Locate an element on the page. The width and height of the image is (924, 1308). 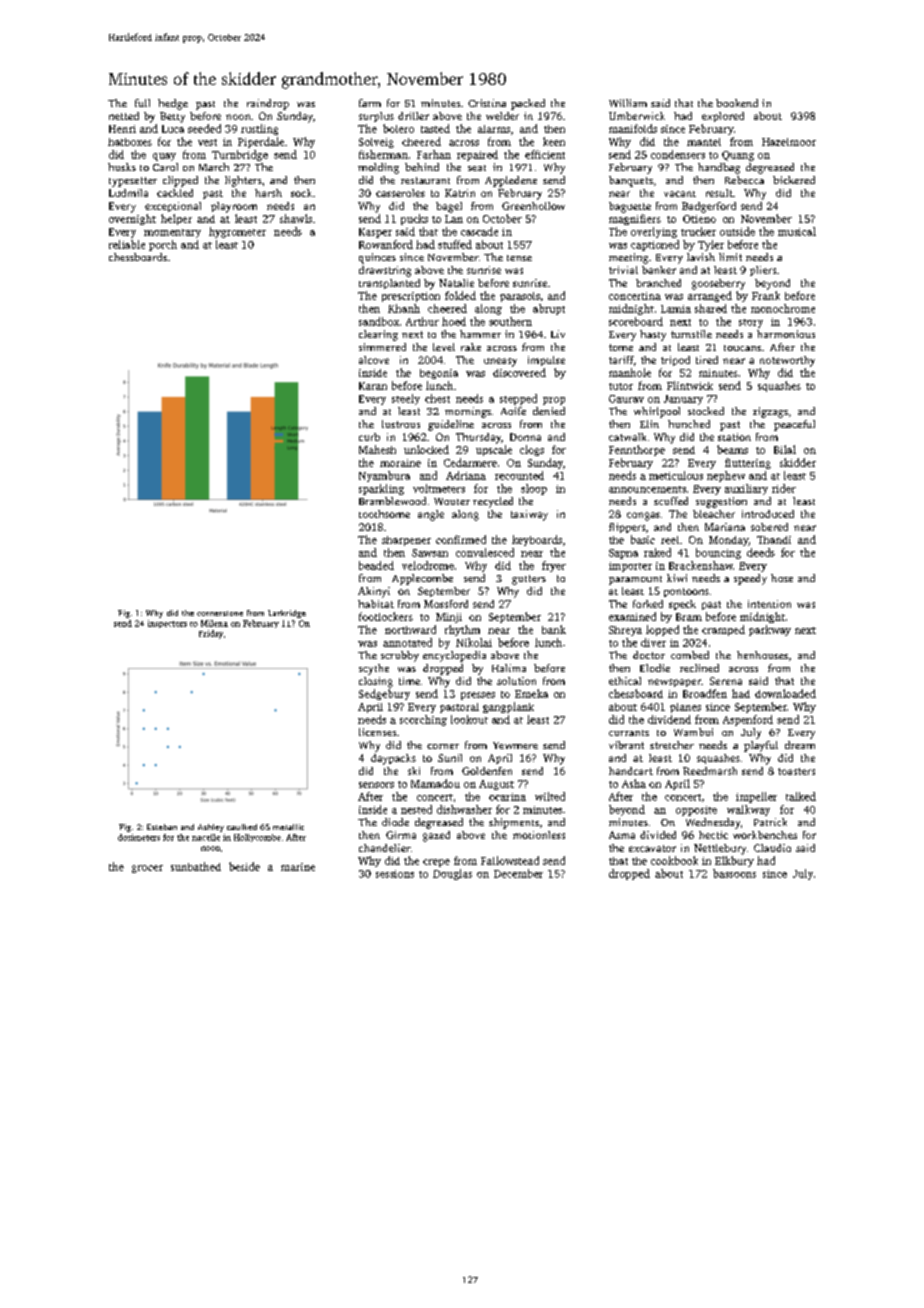
crepe is located at coordinates (436, 863).
